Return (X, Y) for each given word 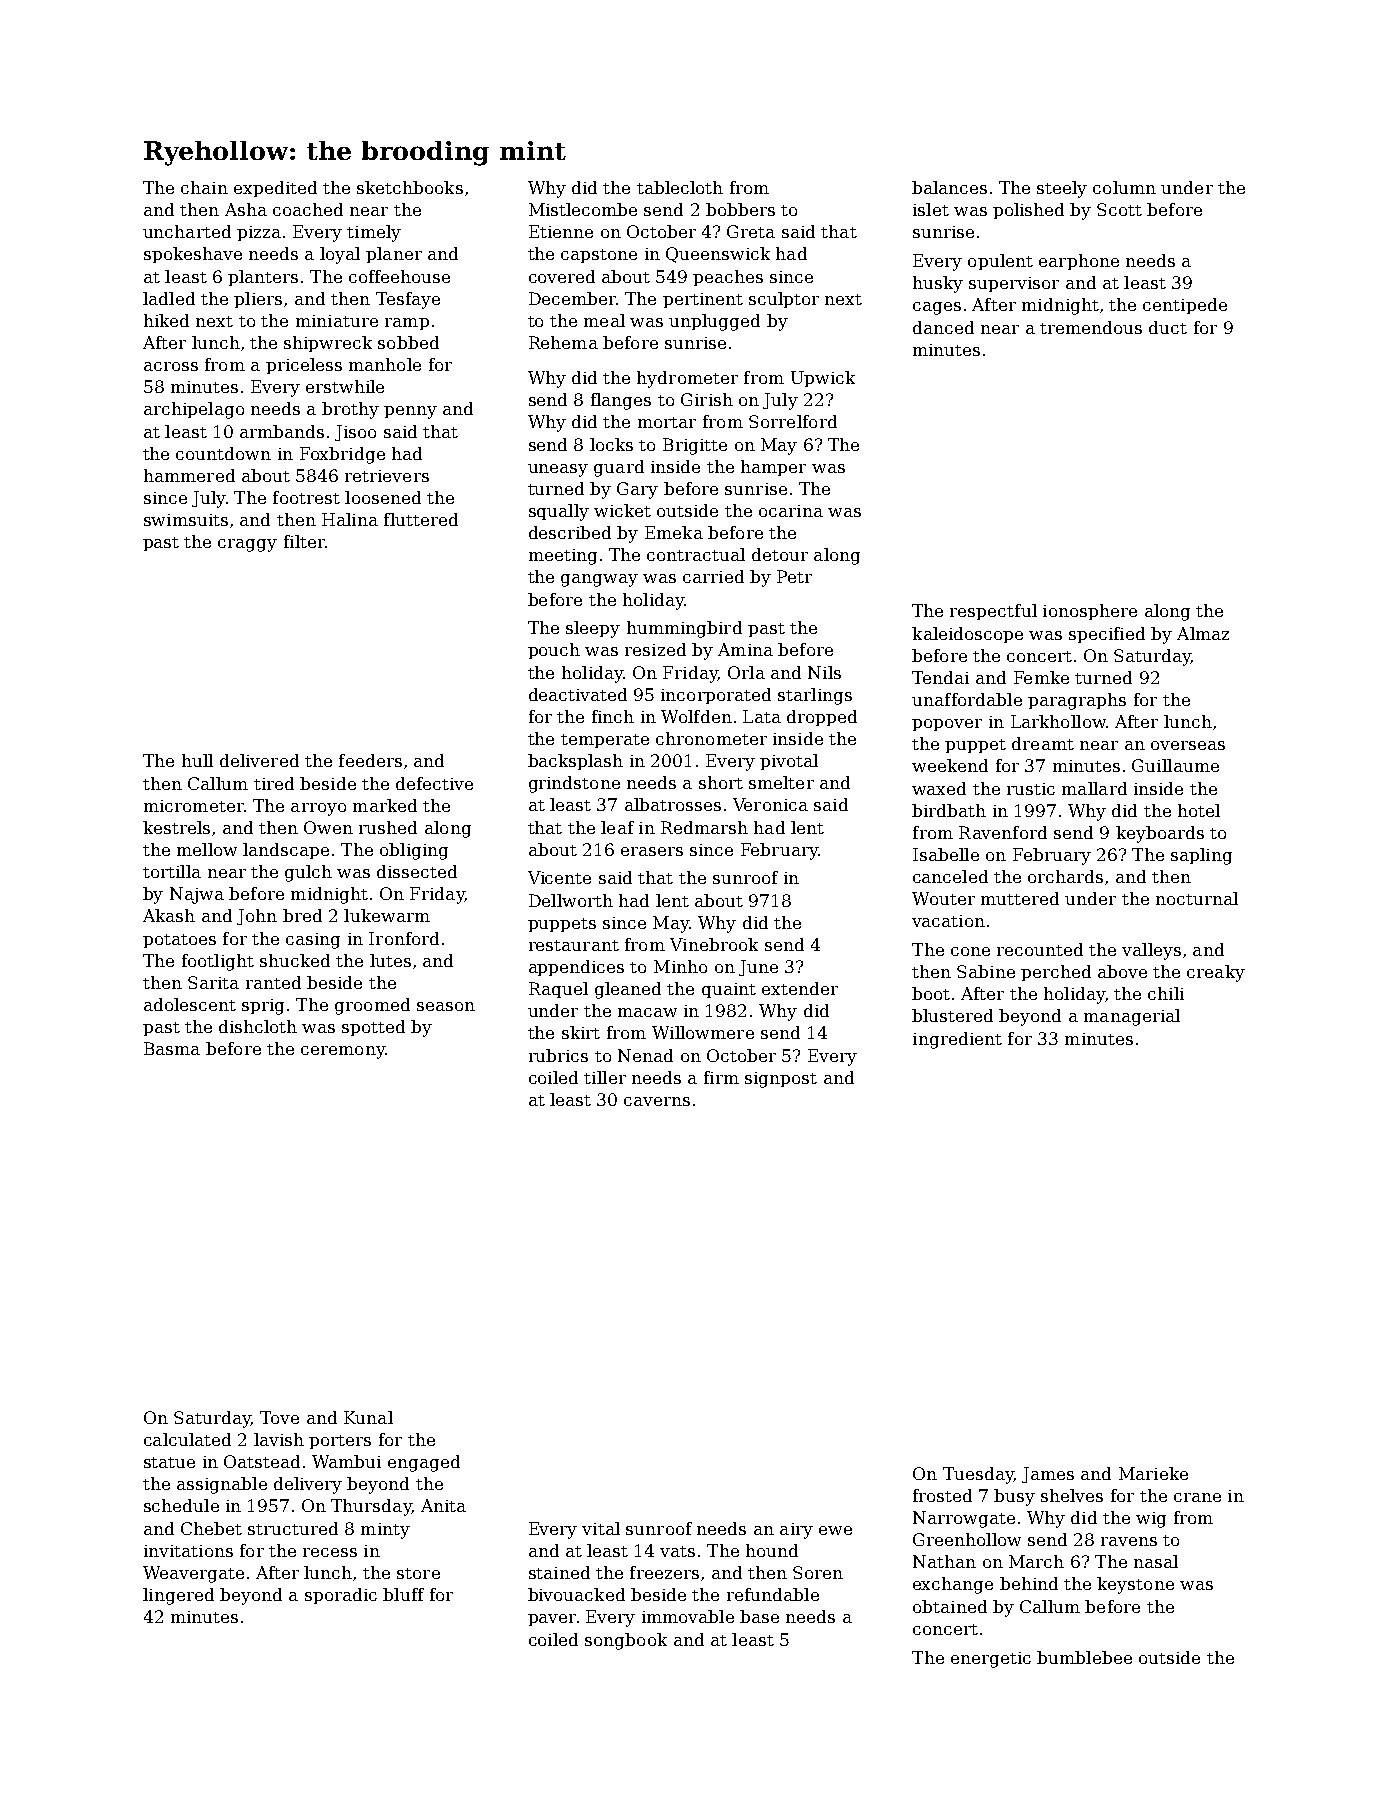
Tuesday (978, 1475)
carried (713, 576)
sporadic (341, 1596)
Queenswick (718, 255)
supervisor (1014, 284)
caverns (657, 1101)
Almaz (1203, 633)
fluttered (421, 519)
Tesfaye (408, 300)
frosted (942, 1495)
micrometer (194, 806)
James (1048, 1475)
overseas (1188, 745)
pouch (554, 651)
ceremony (343, 1052)
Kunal (368, 1417)
